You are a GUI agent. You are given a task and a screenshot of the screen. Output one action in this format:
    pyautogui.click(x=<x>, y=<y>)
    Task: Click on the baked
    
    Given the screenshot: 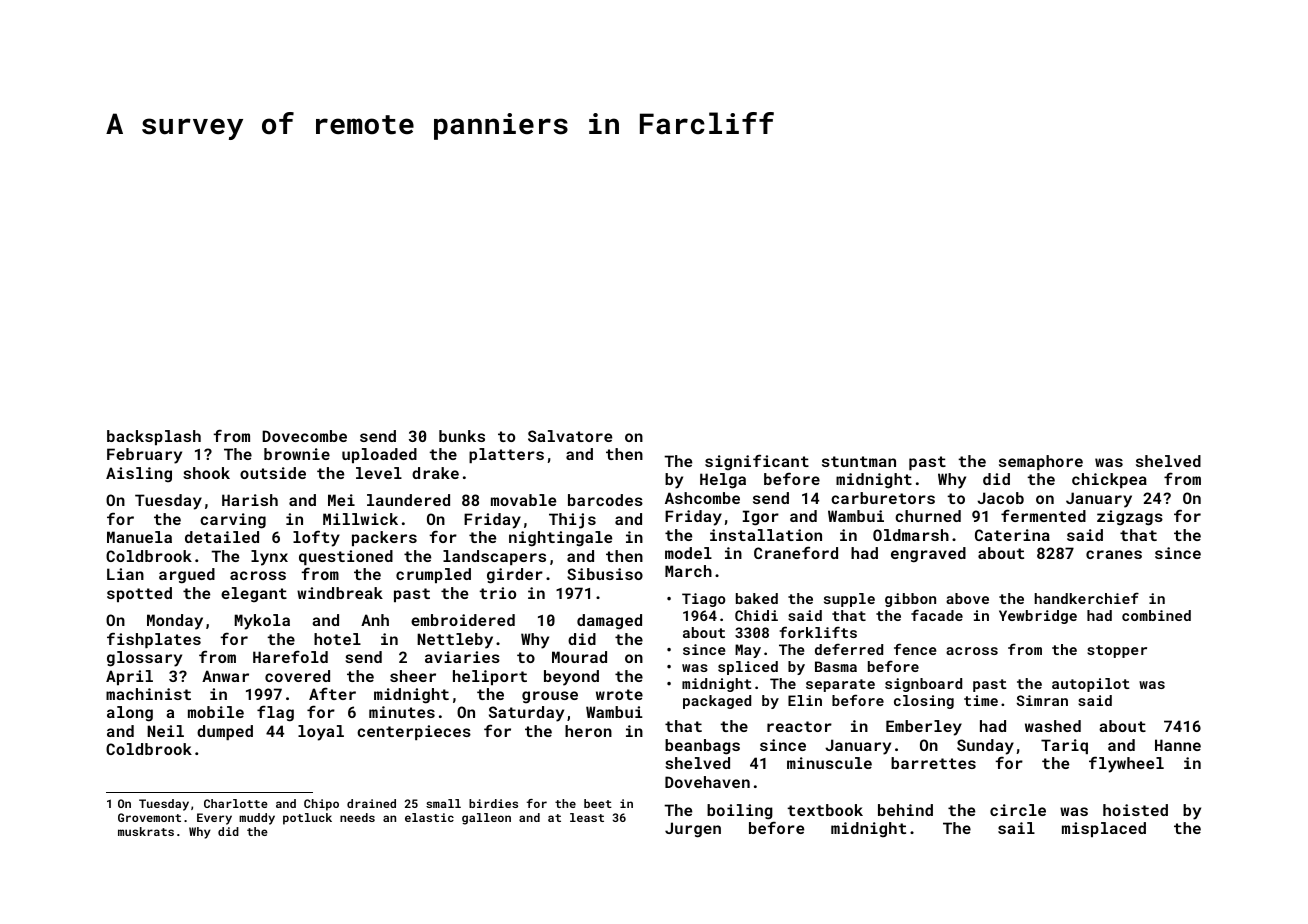 What is the action you would take?
    pyautogui.click(x=757, y=598)
